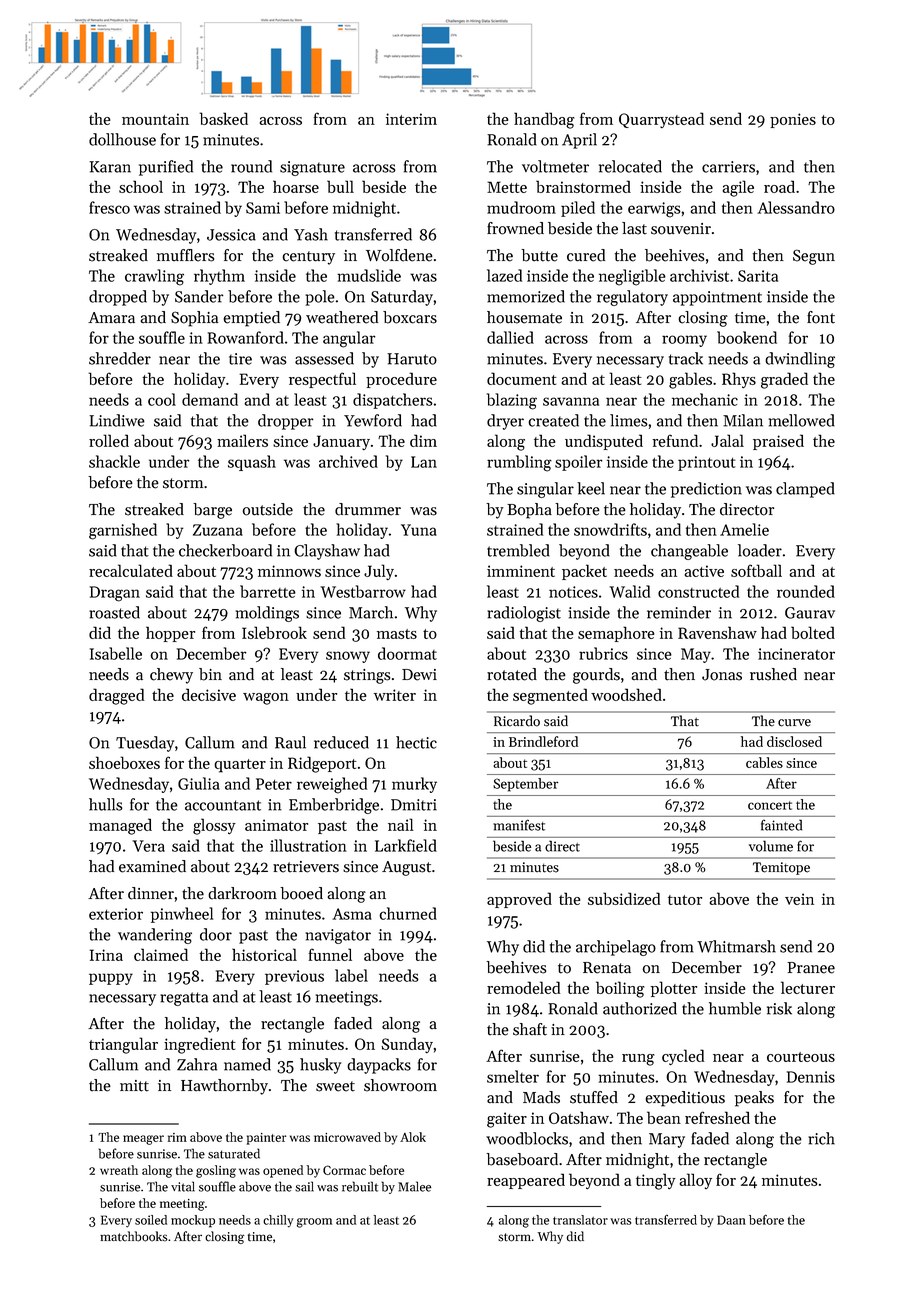 This screenshot has height=1314, width=924. What do you see at coordinates (779, 186) in the screenshot?
I see `road` at bounding box center [779, 186].
